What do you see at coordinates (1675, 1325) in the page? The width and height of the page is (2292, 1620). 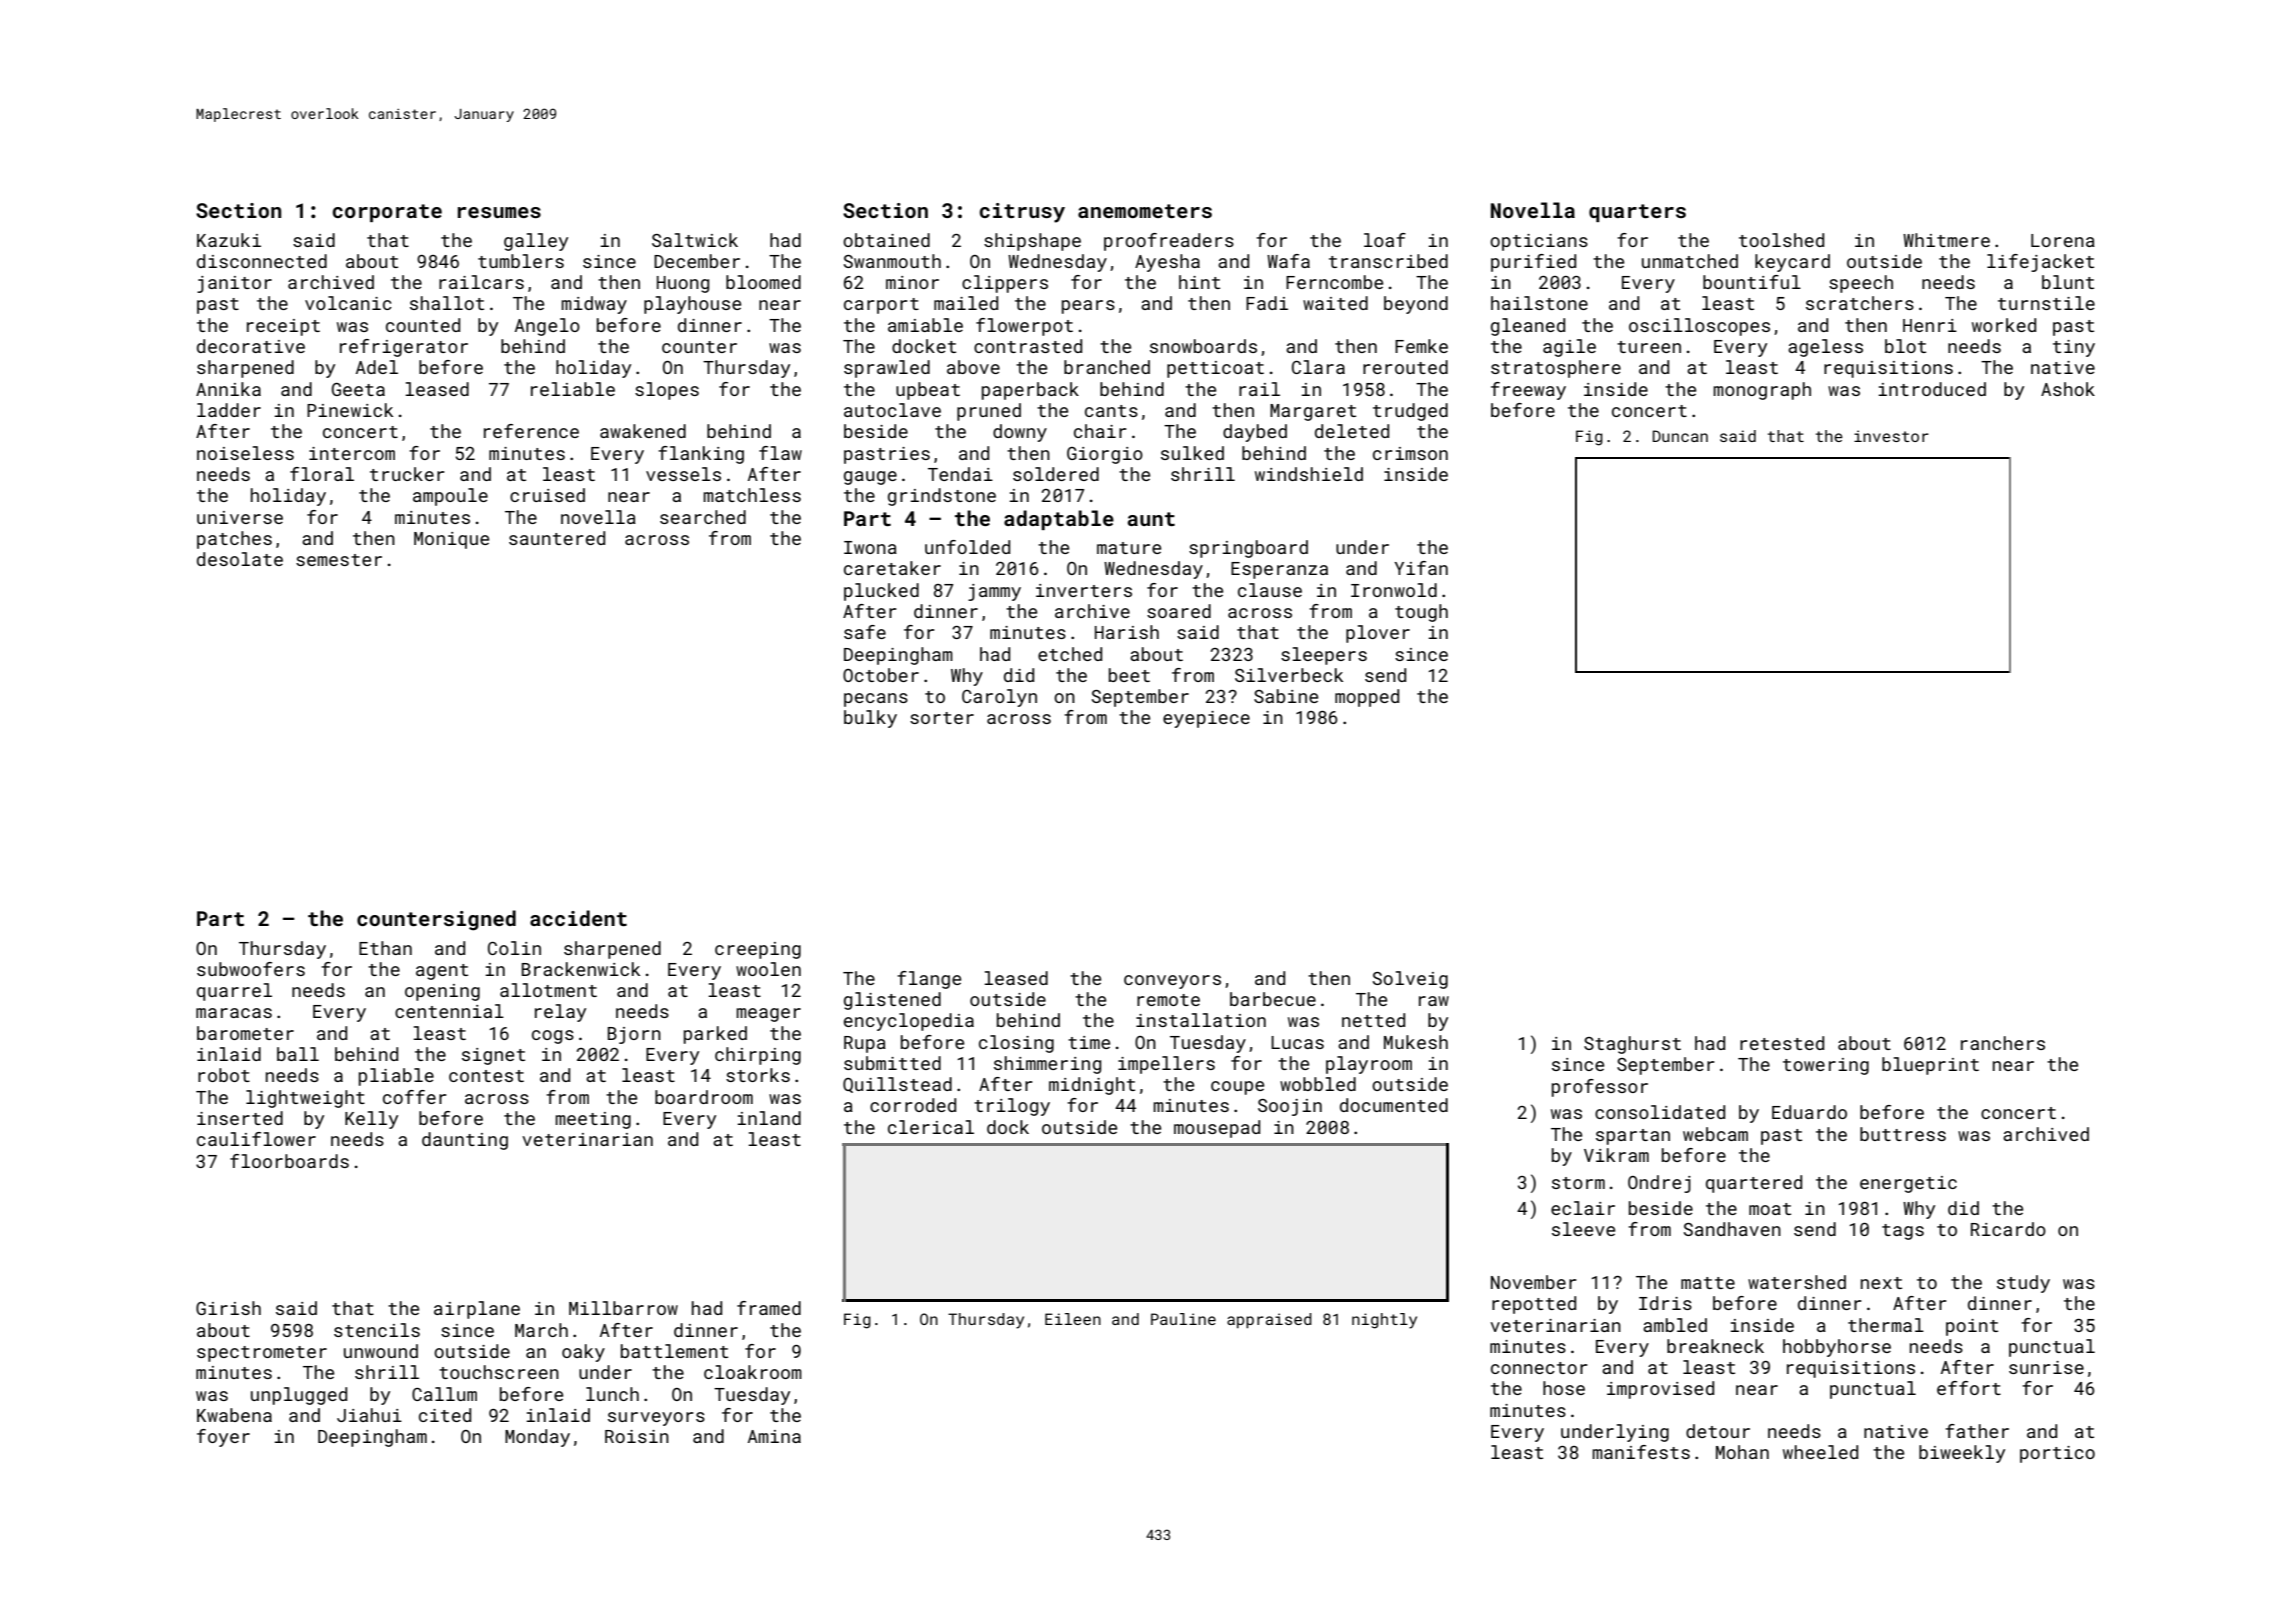 I see `ambled` at bounding box center [1675, 1325].
